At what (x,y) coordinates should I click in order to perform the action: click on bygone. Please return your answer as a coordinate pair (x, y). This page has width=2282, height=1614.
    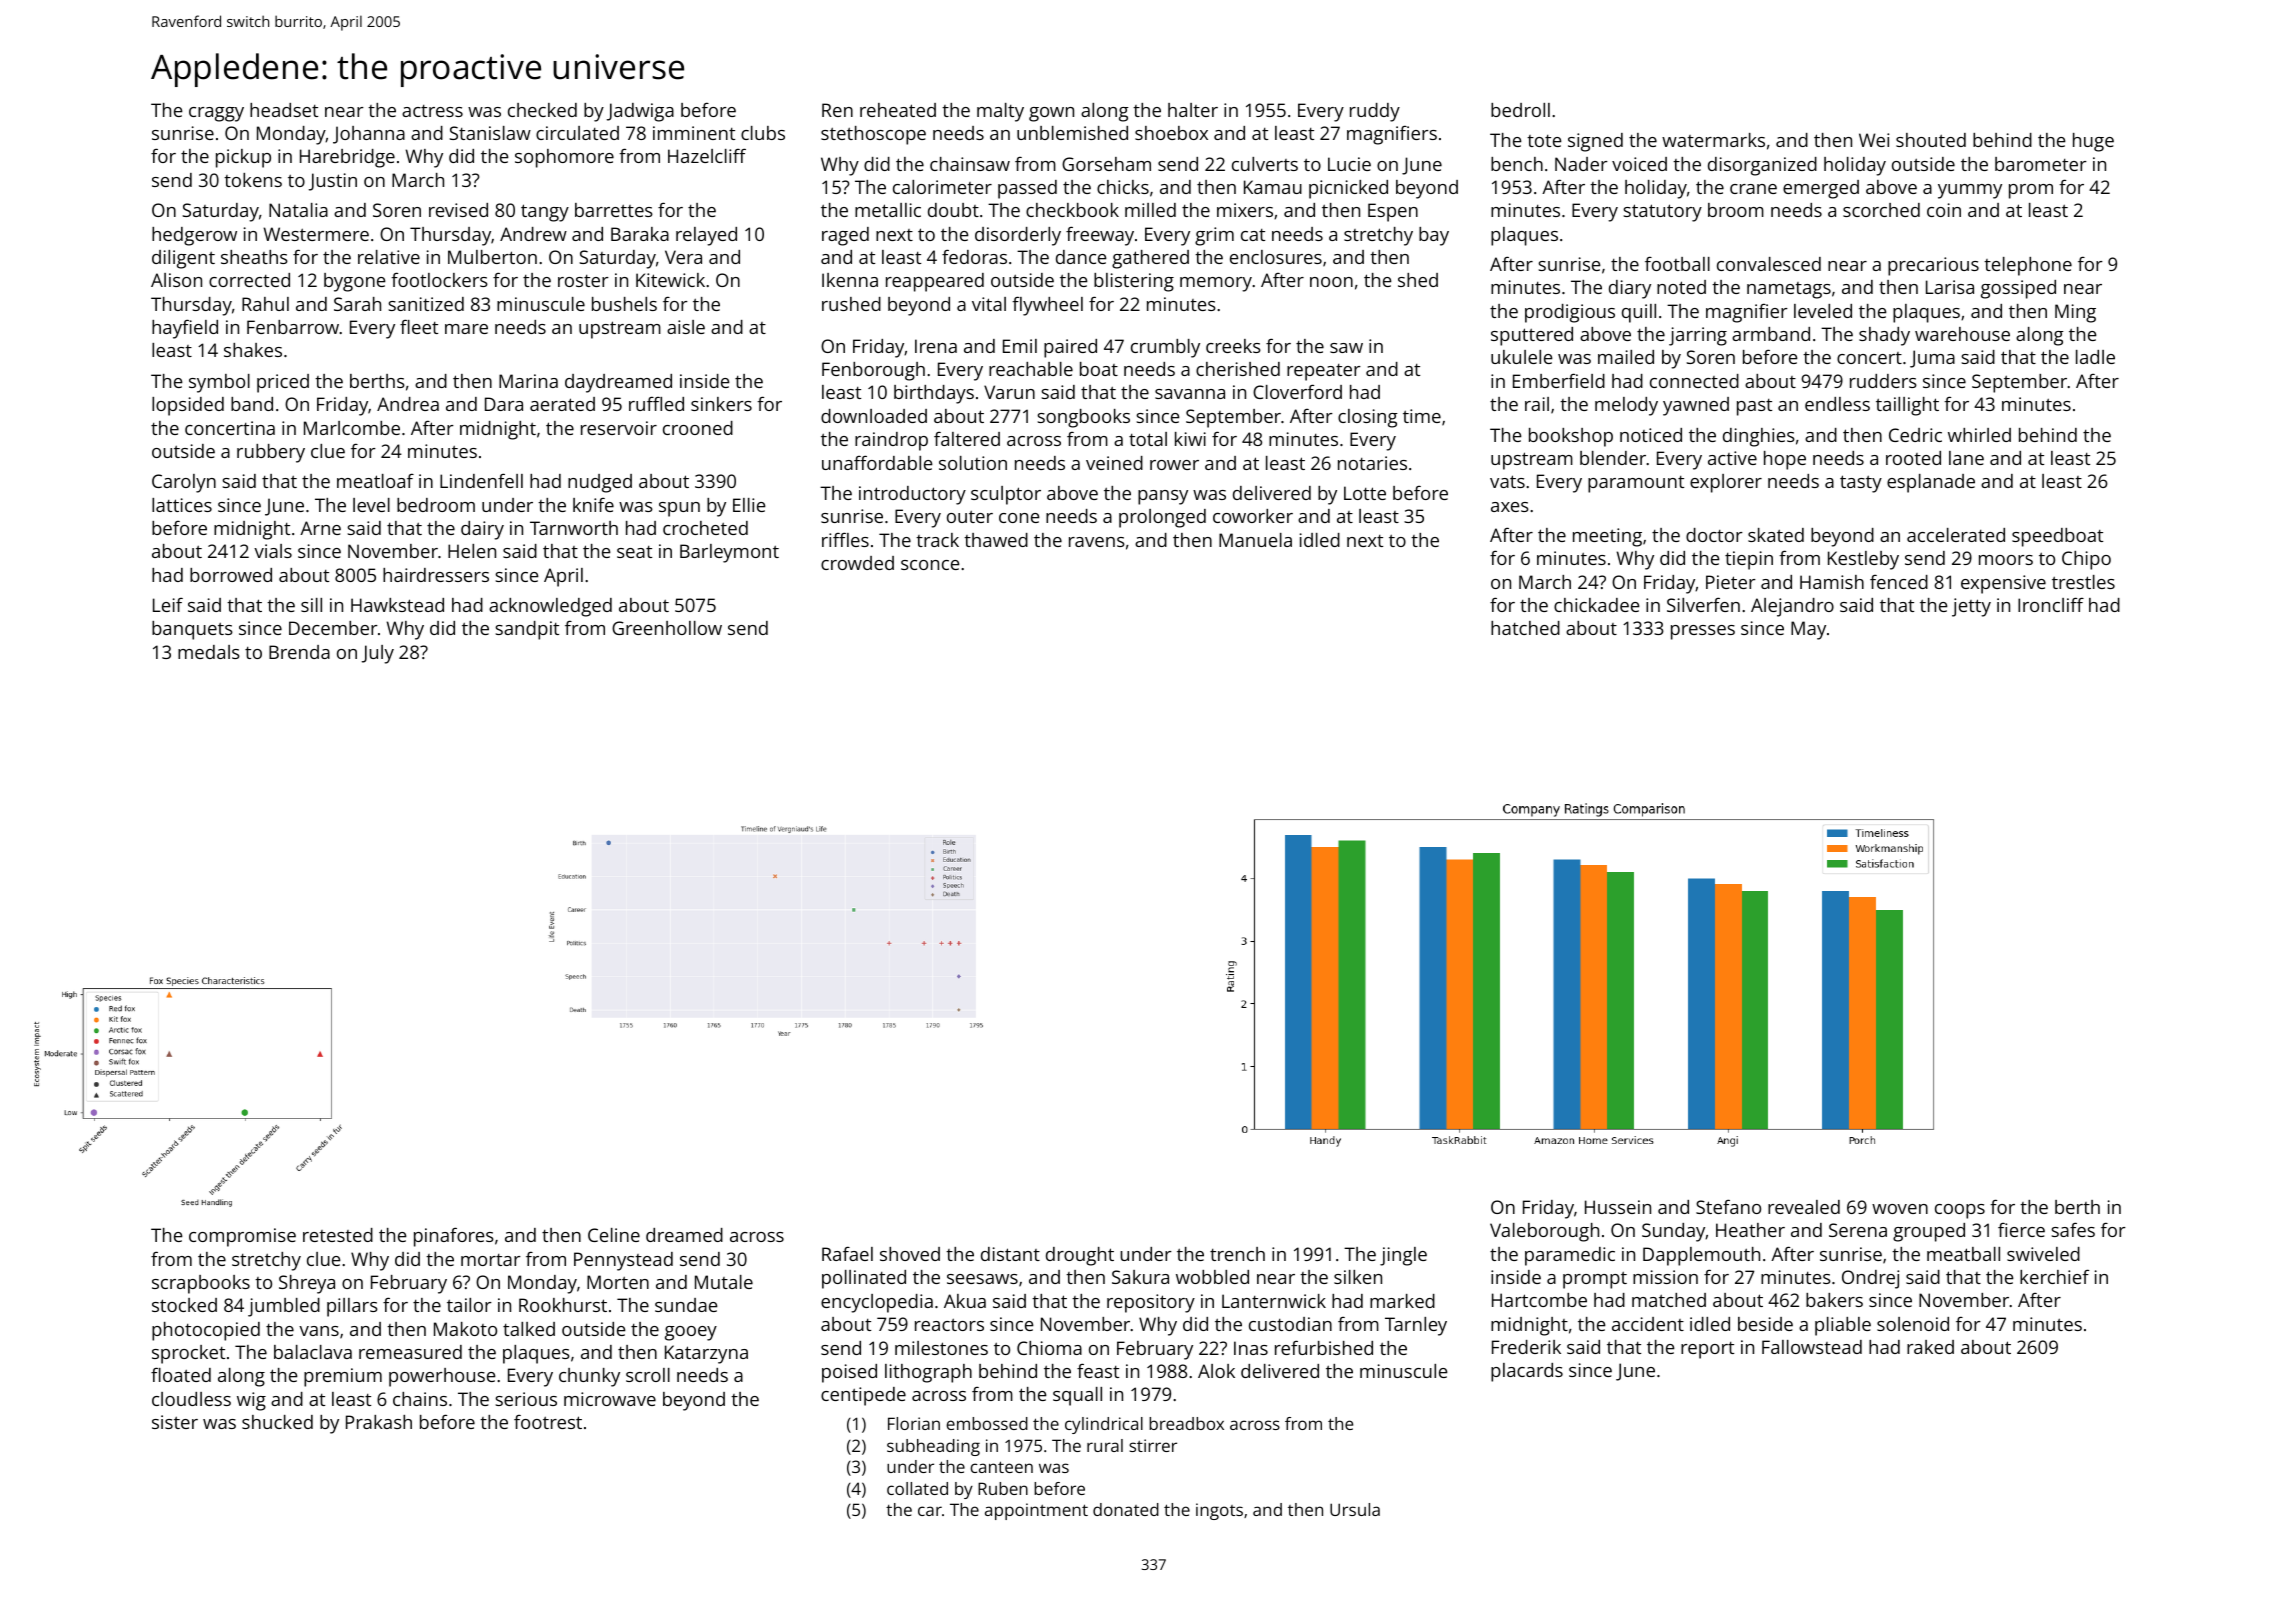
    Looking at the image, I should click on (355, 282).
